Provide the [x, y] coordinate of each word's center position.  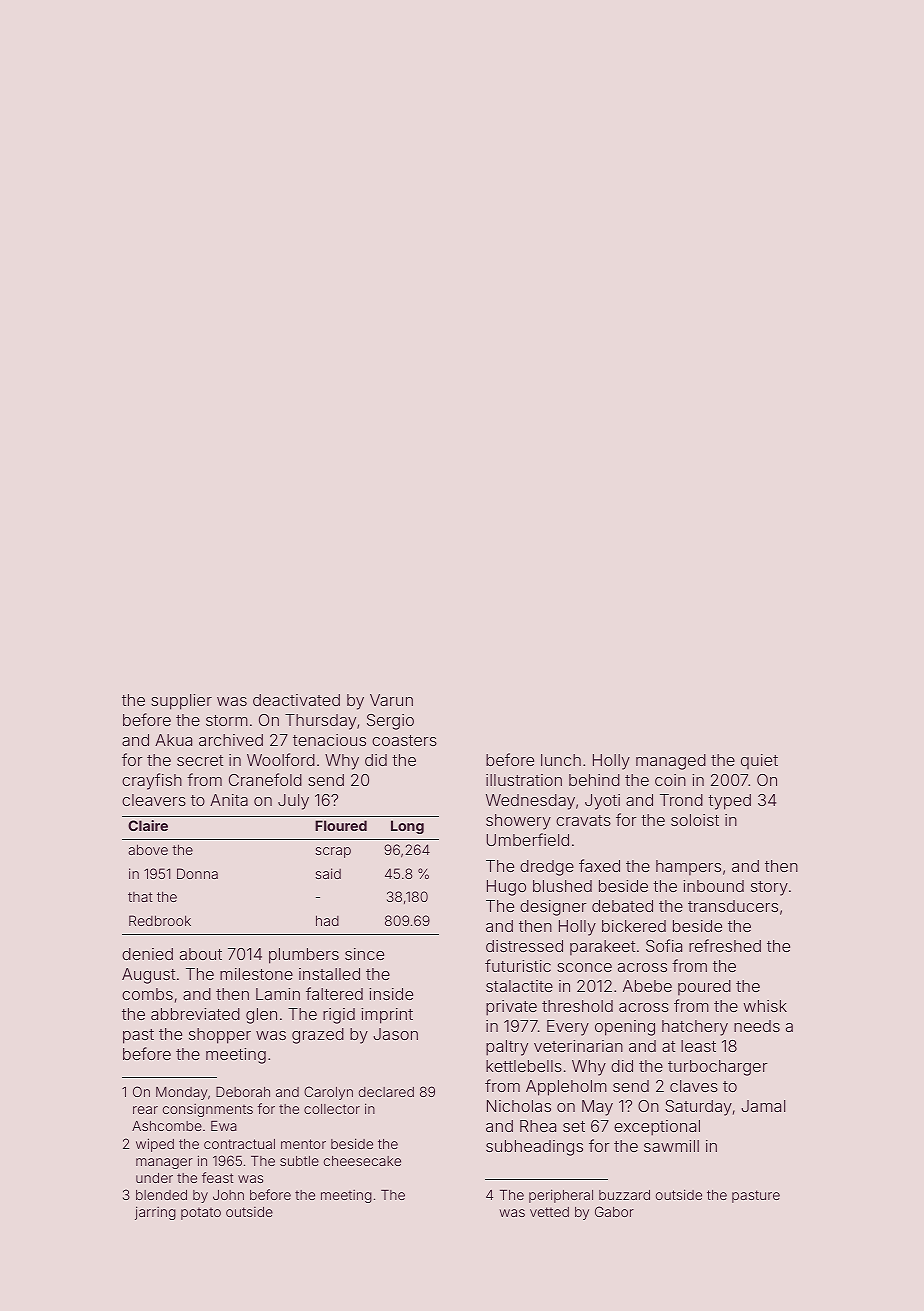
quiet [759, 761]
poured [704, 987]
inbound [713, 886]
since [364, 954]
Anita [229, 800]
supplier [181, 702]
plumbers [304, 956]
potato [201, 1213]
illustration [524, 780]
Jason [395, 1034]
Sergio [390, 722]
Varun [391, 700]
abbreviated [195, 1014]
